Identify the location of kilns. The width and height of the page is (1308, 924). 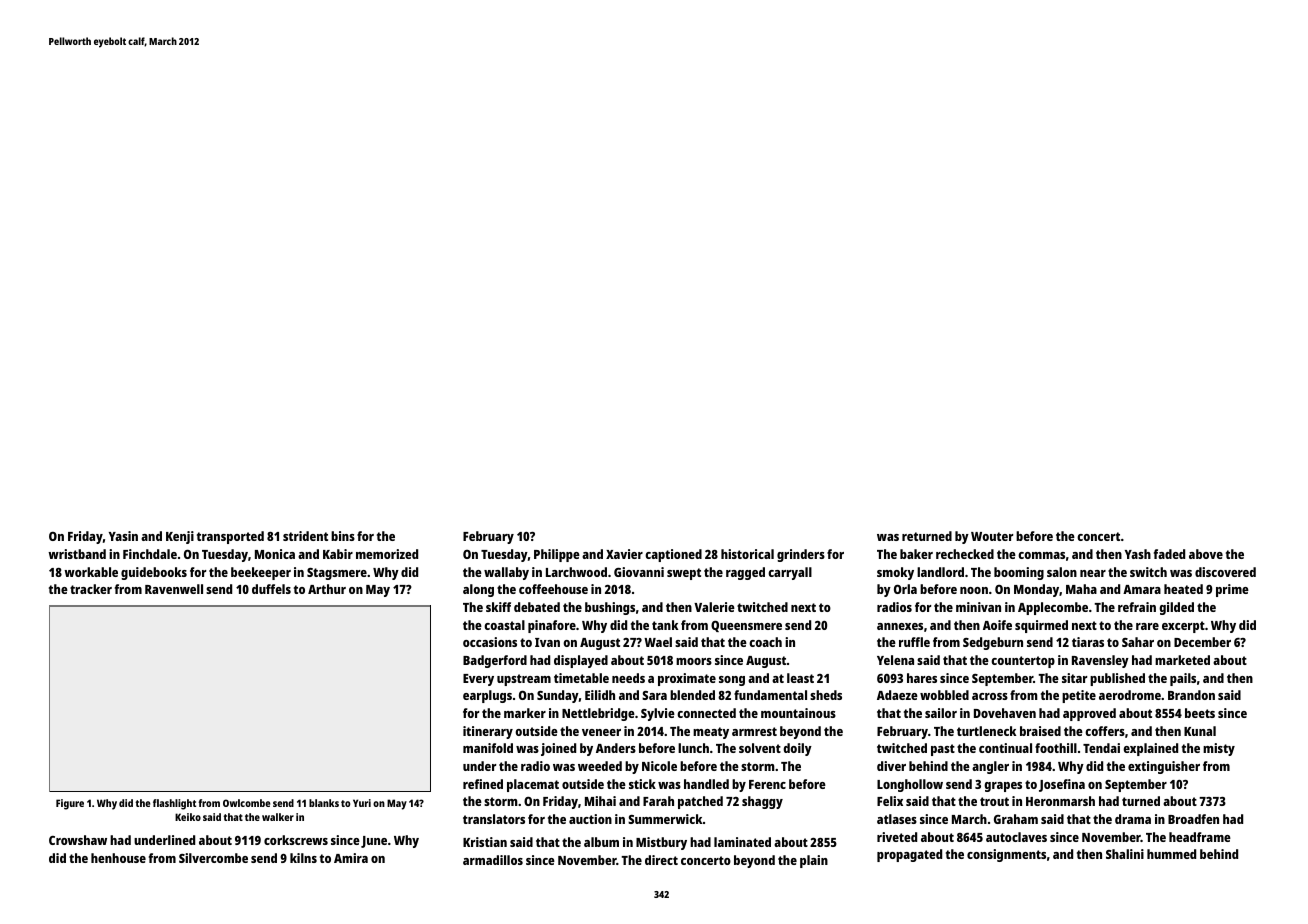
(303, 858).
